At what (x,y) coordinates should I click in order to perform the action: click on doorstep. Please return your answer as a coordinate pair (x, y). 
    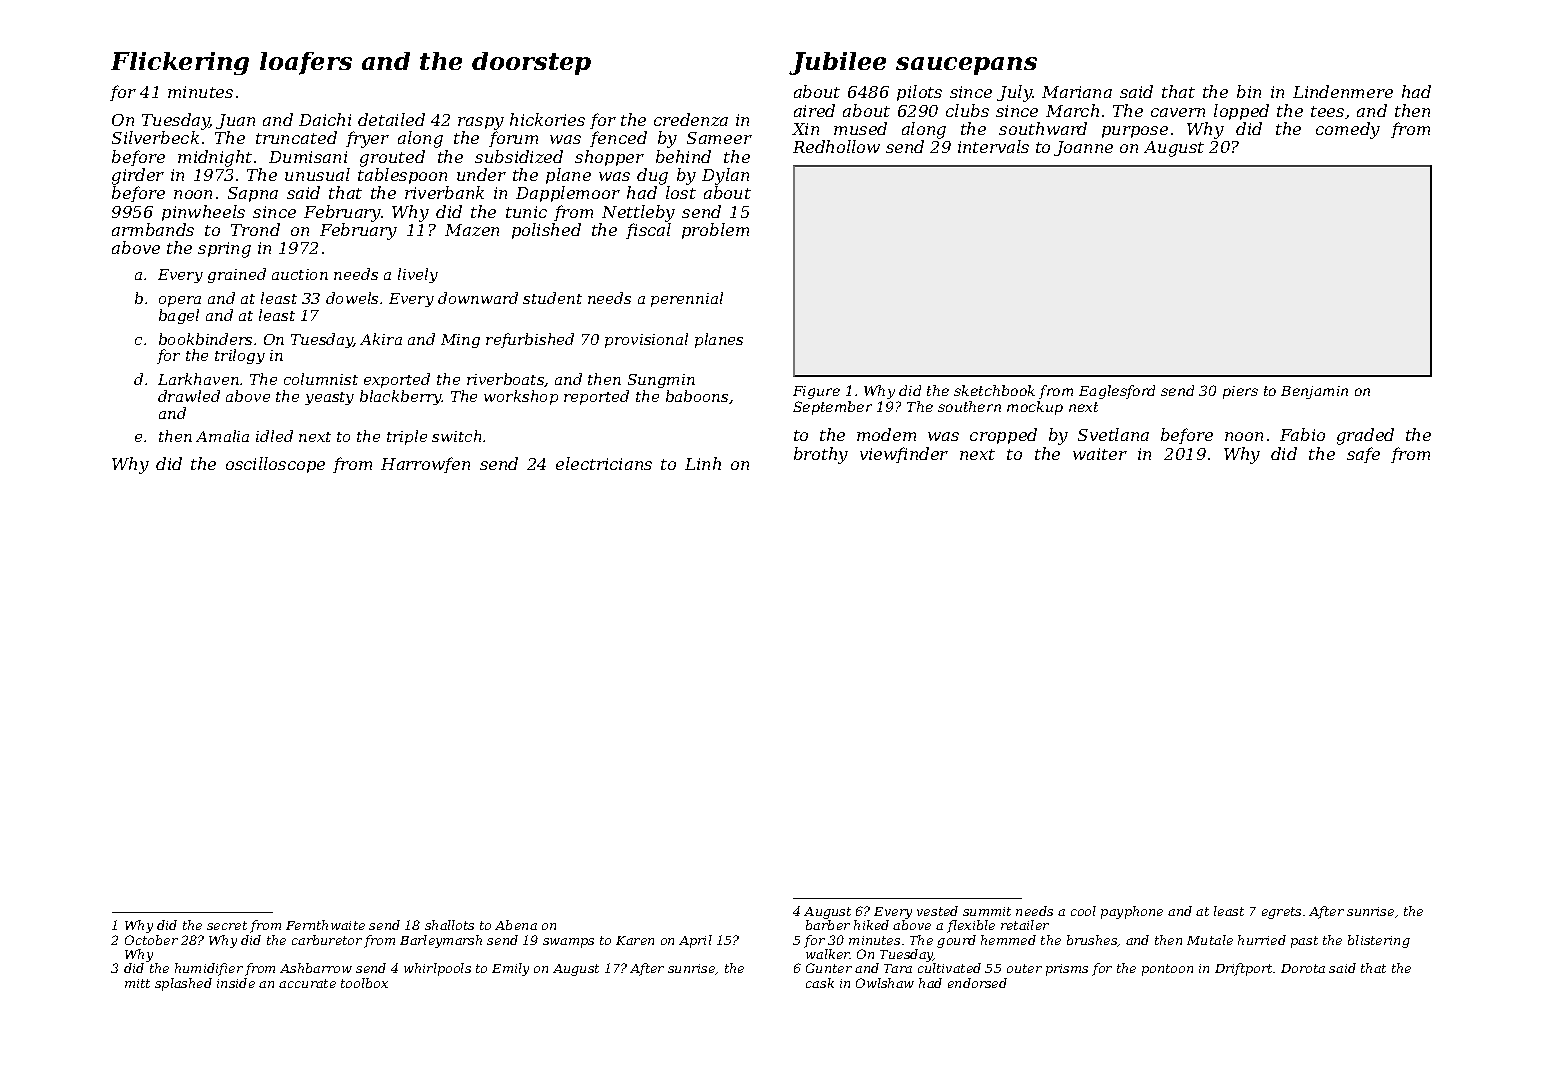
    Looking at the image, I should click on (531, 63).
